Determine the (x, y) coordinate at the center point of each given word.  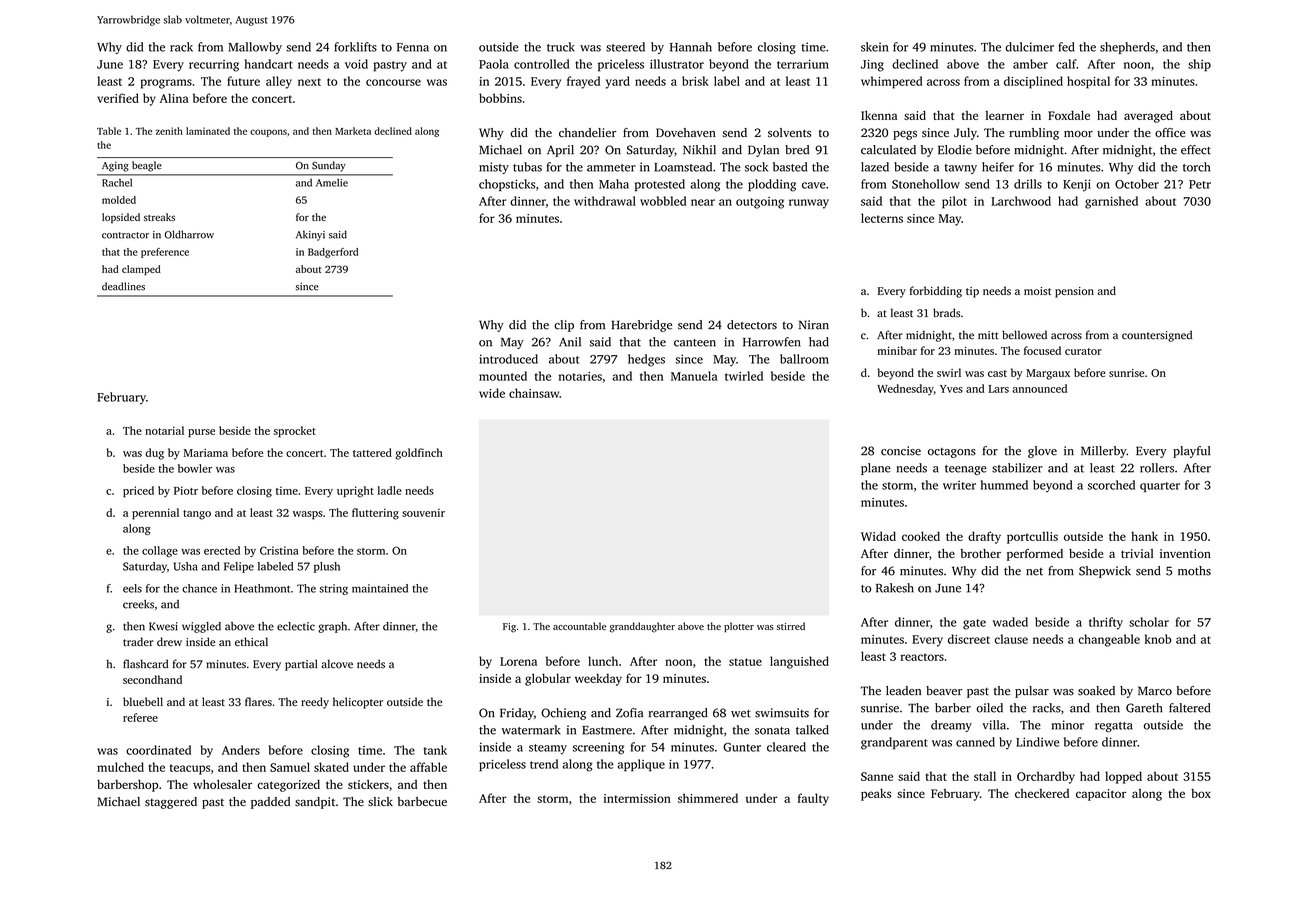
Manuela (694, 376)
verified (118, 98)
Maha (614, 184)
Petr (1200, 184)
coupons (268, 133)
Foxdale (1069, 115)
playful (1191, 452)
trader (138, 641)
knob (1158, 639)
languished (799, 662)
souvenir (423, 513)
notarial (164, 430)
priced (138, 491)
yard (618, 82)
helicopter (358, 703)
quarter (1160, 487)
